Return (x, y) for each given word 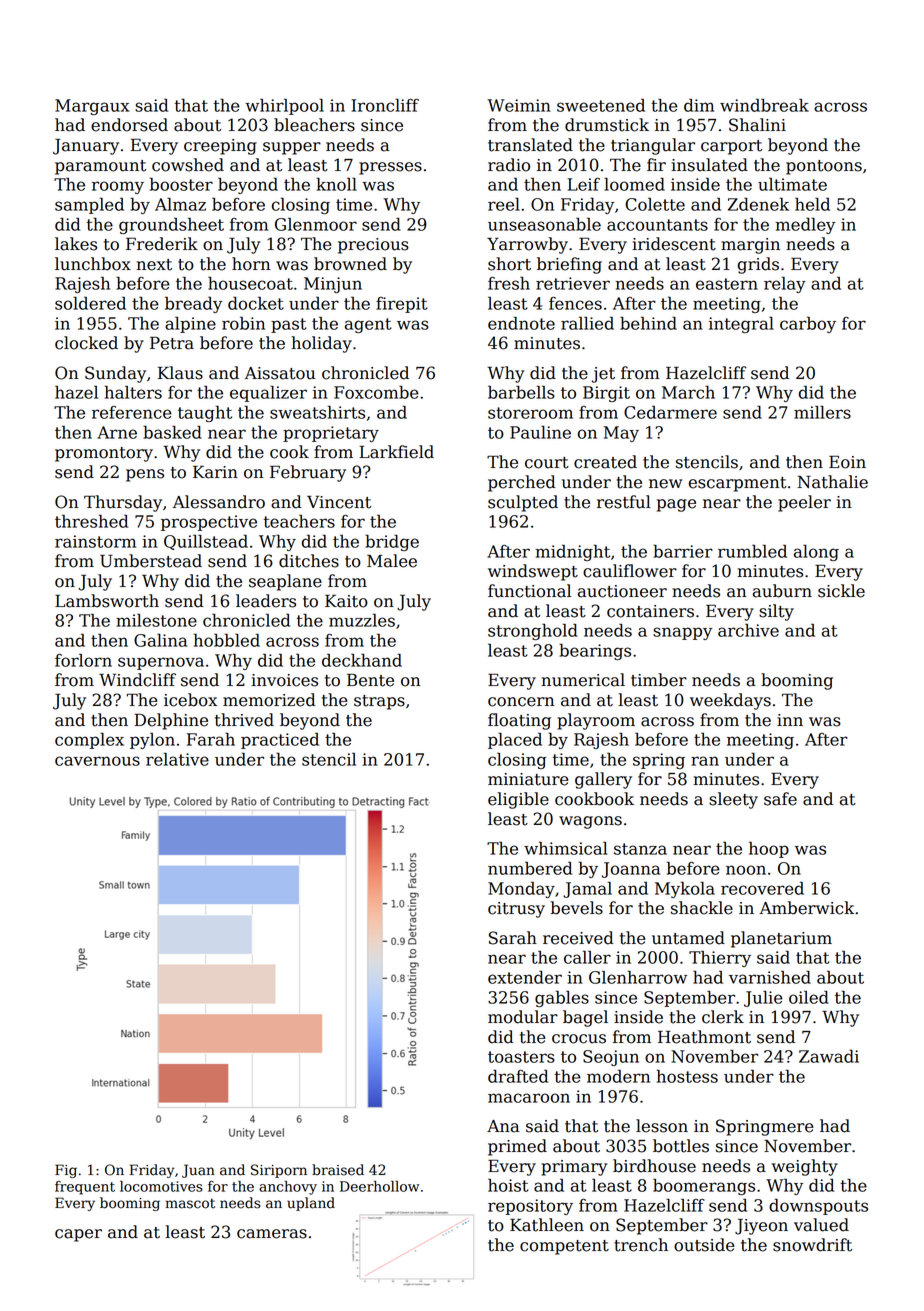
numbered (530, 868)
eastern (727, 284)
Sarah (513, 938)
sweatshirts (317, 412)
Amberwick (806, 908)
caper (78, 1235)
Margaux (92, 107)
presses (390, 168)
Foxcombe (376, 392)
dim (699, 105)
